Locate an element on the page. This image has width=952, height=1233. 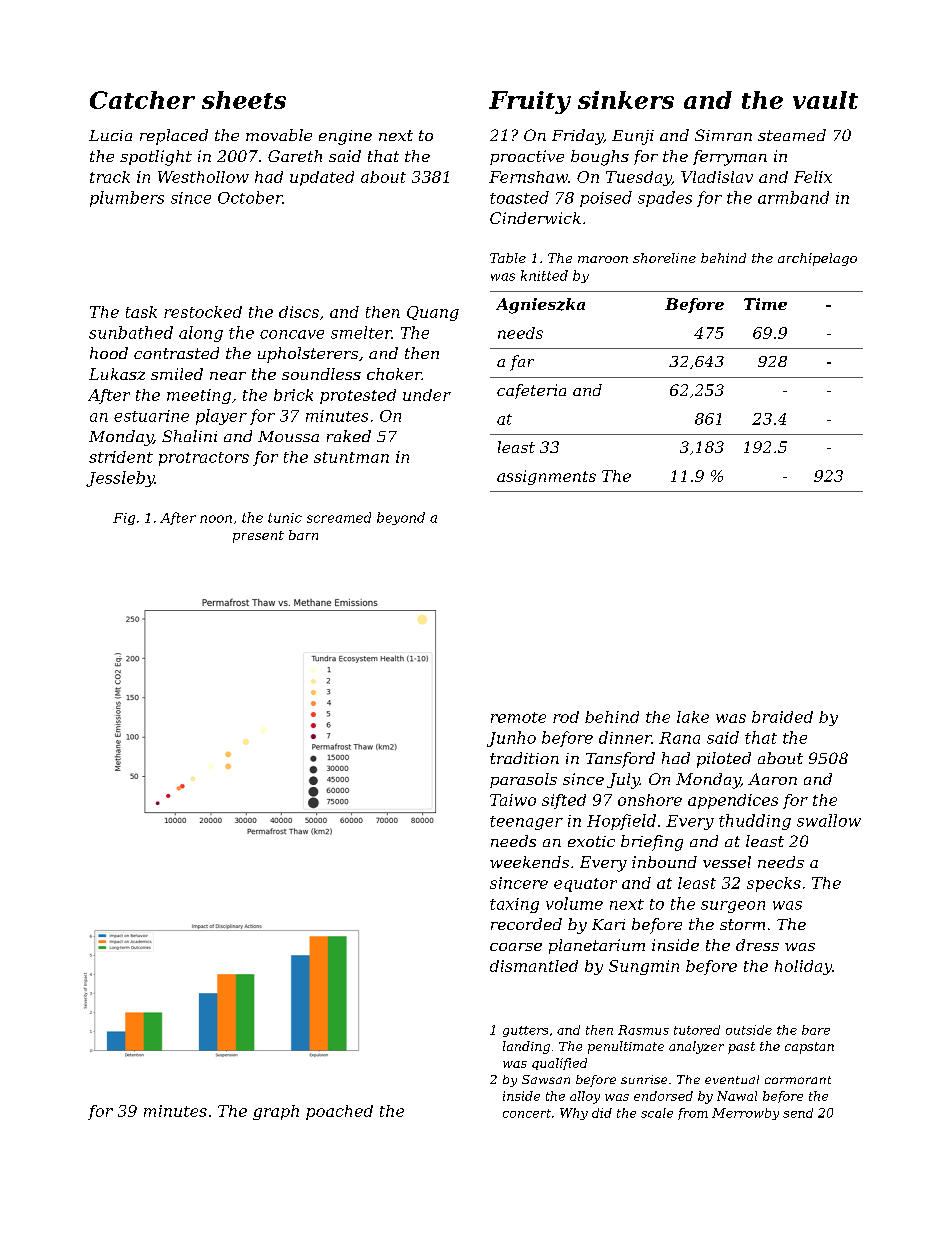
proactive is located at coordinates (527, 157).
